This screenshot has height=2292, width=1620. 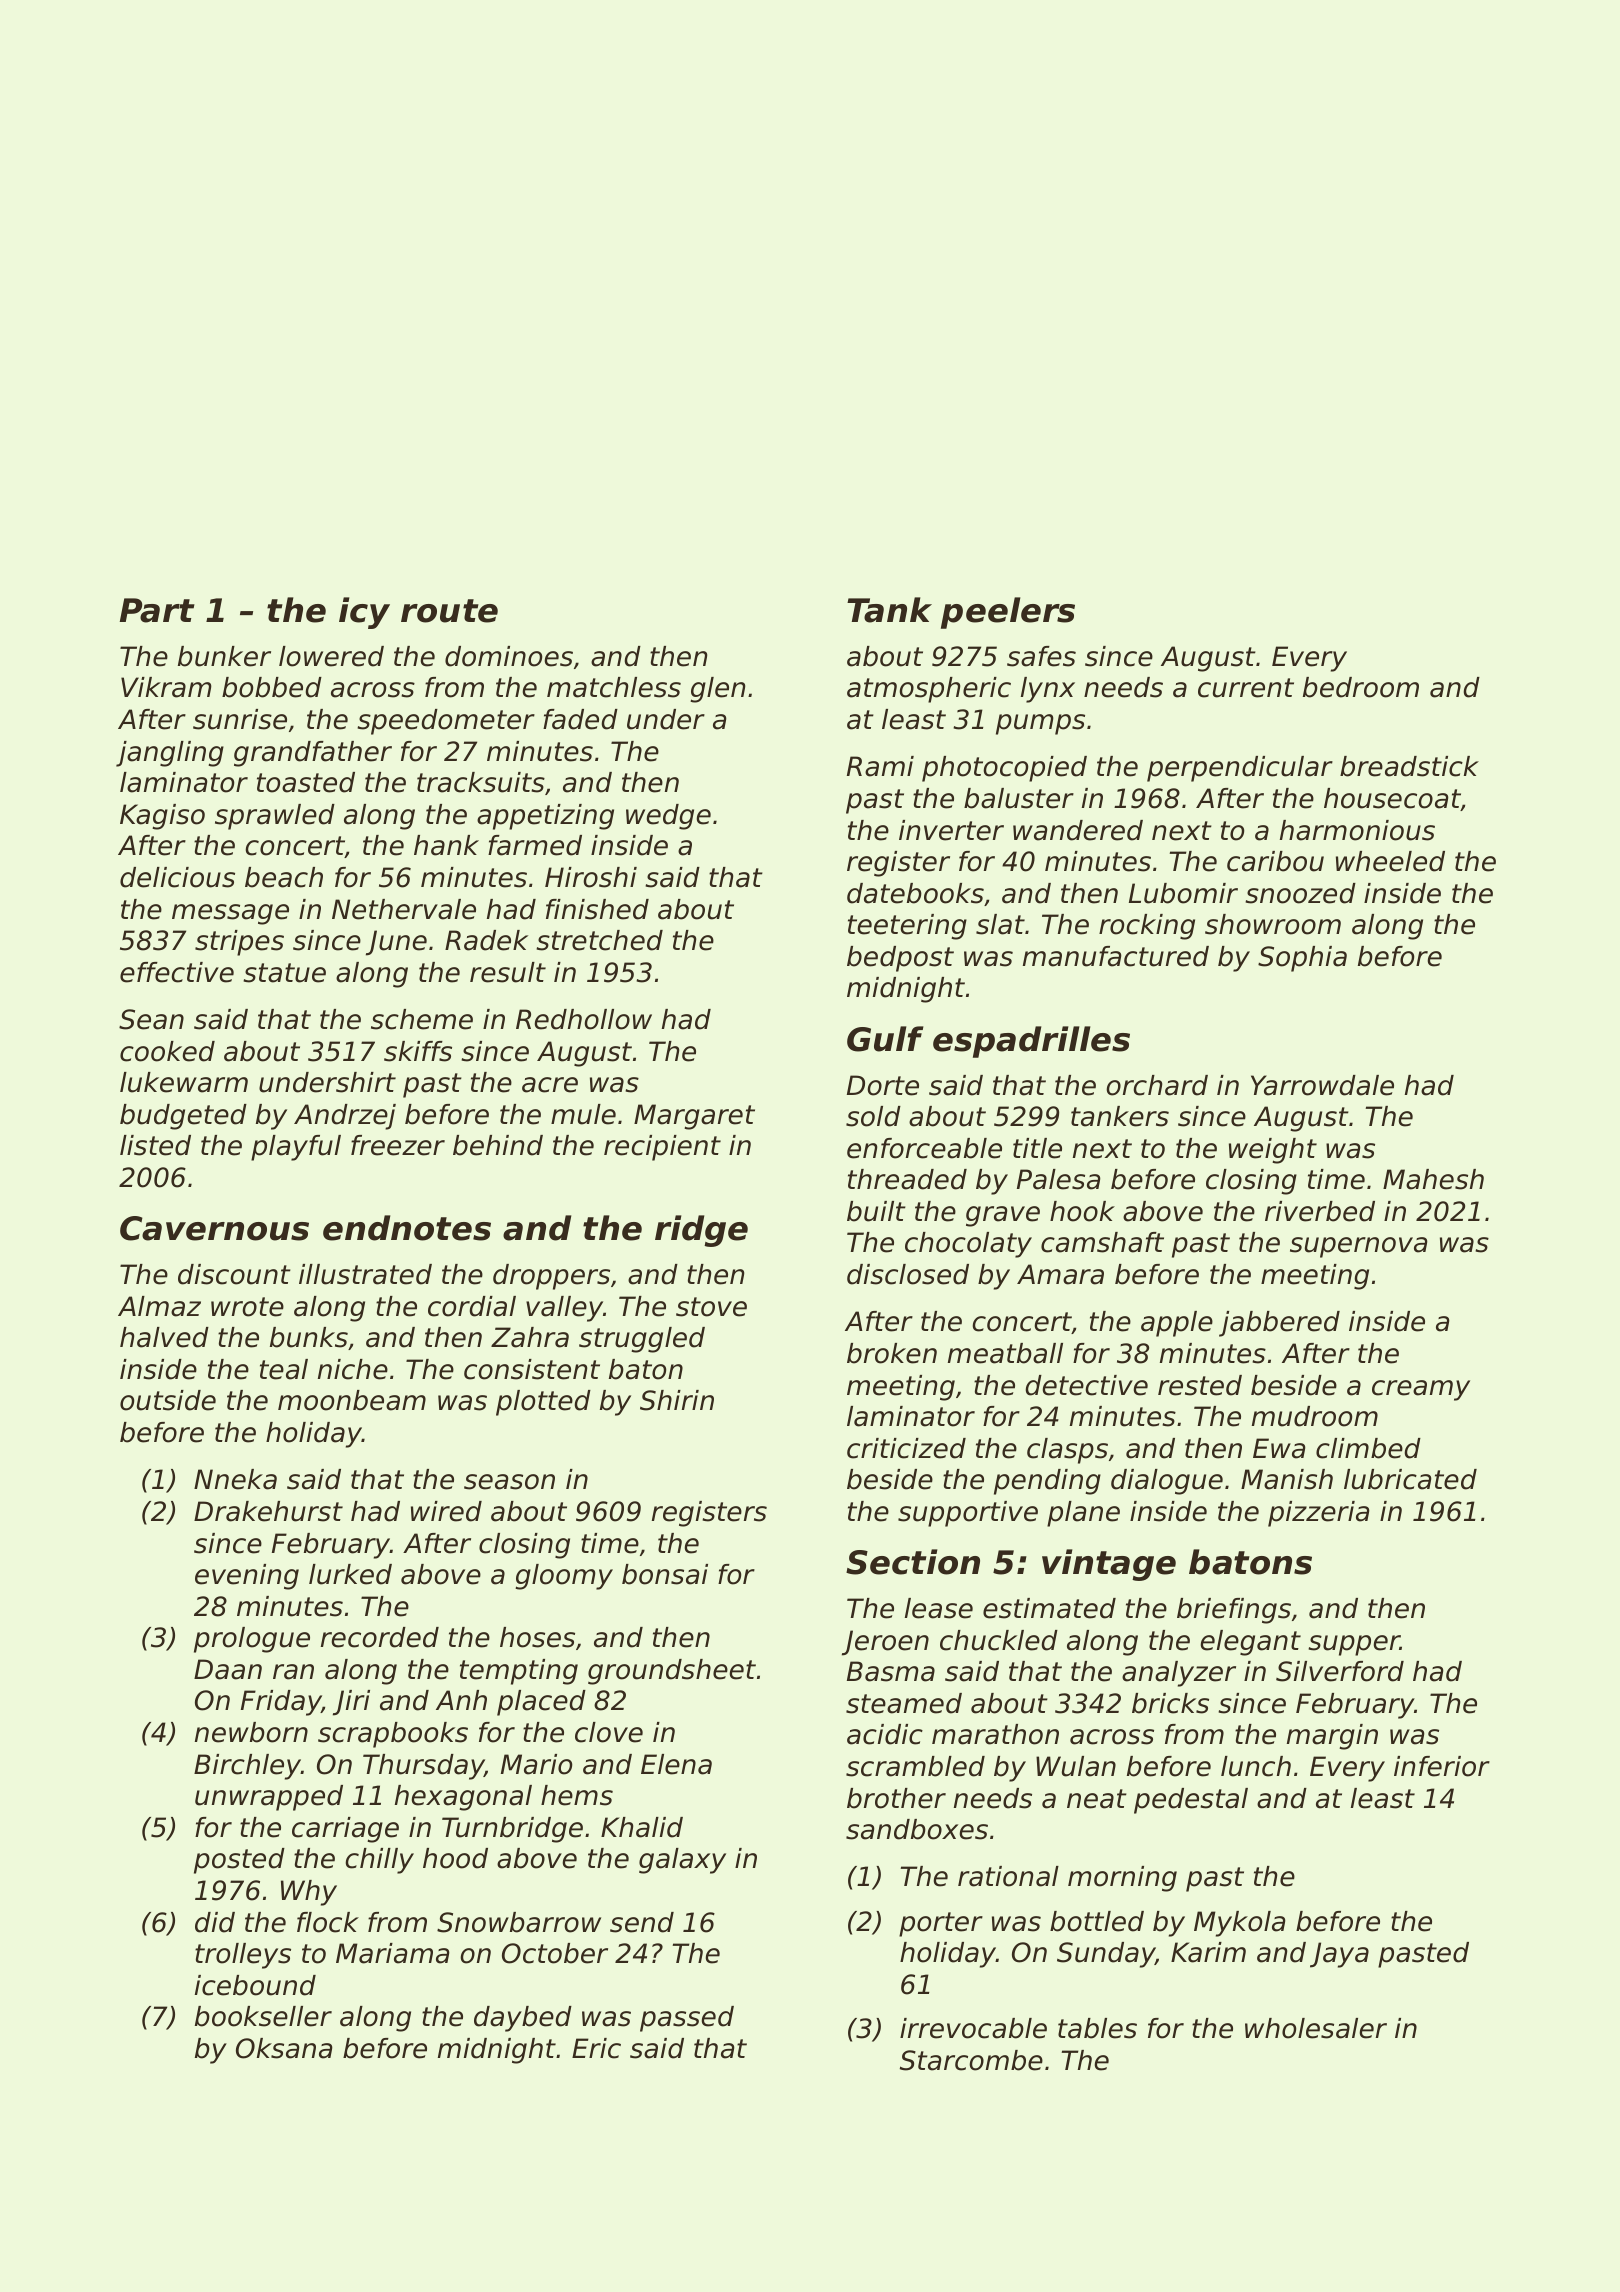 I want to click on moonbeam, so click(x=352, y=1400).
